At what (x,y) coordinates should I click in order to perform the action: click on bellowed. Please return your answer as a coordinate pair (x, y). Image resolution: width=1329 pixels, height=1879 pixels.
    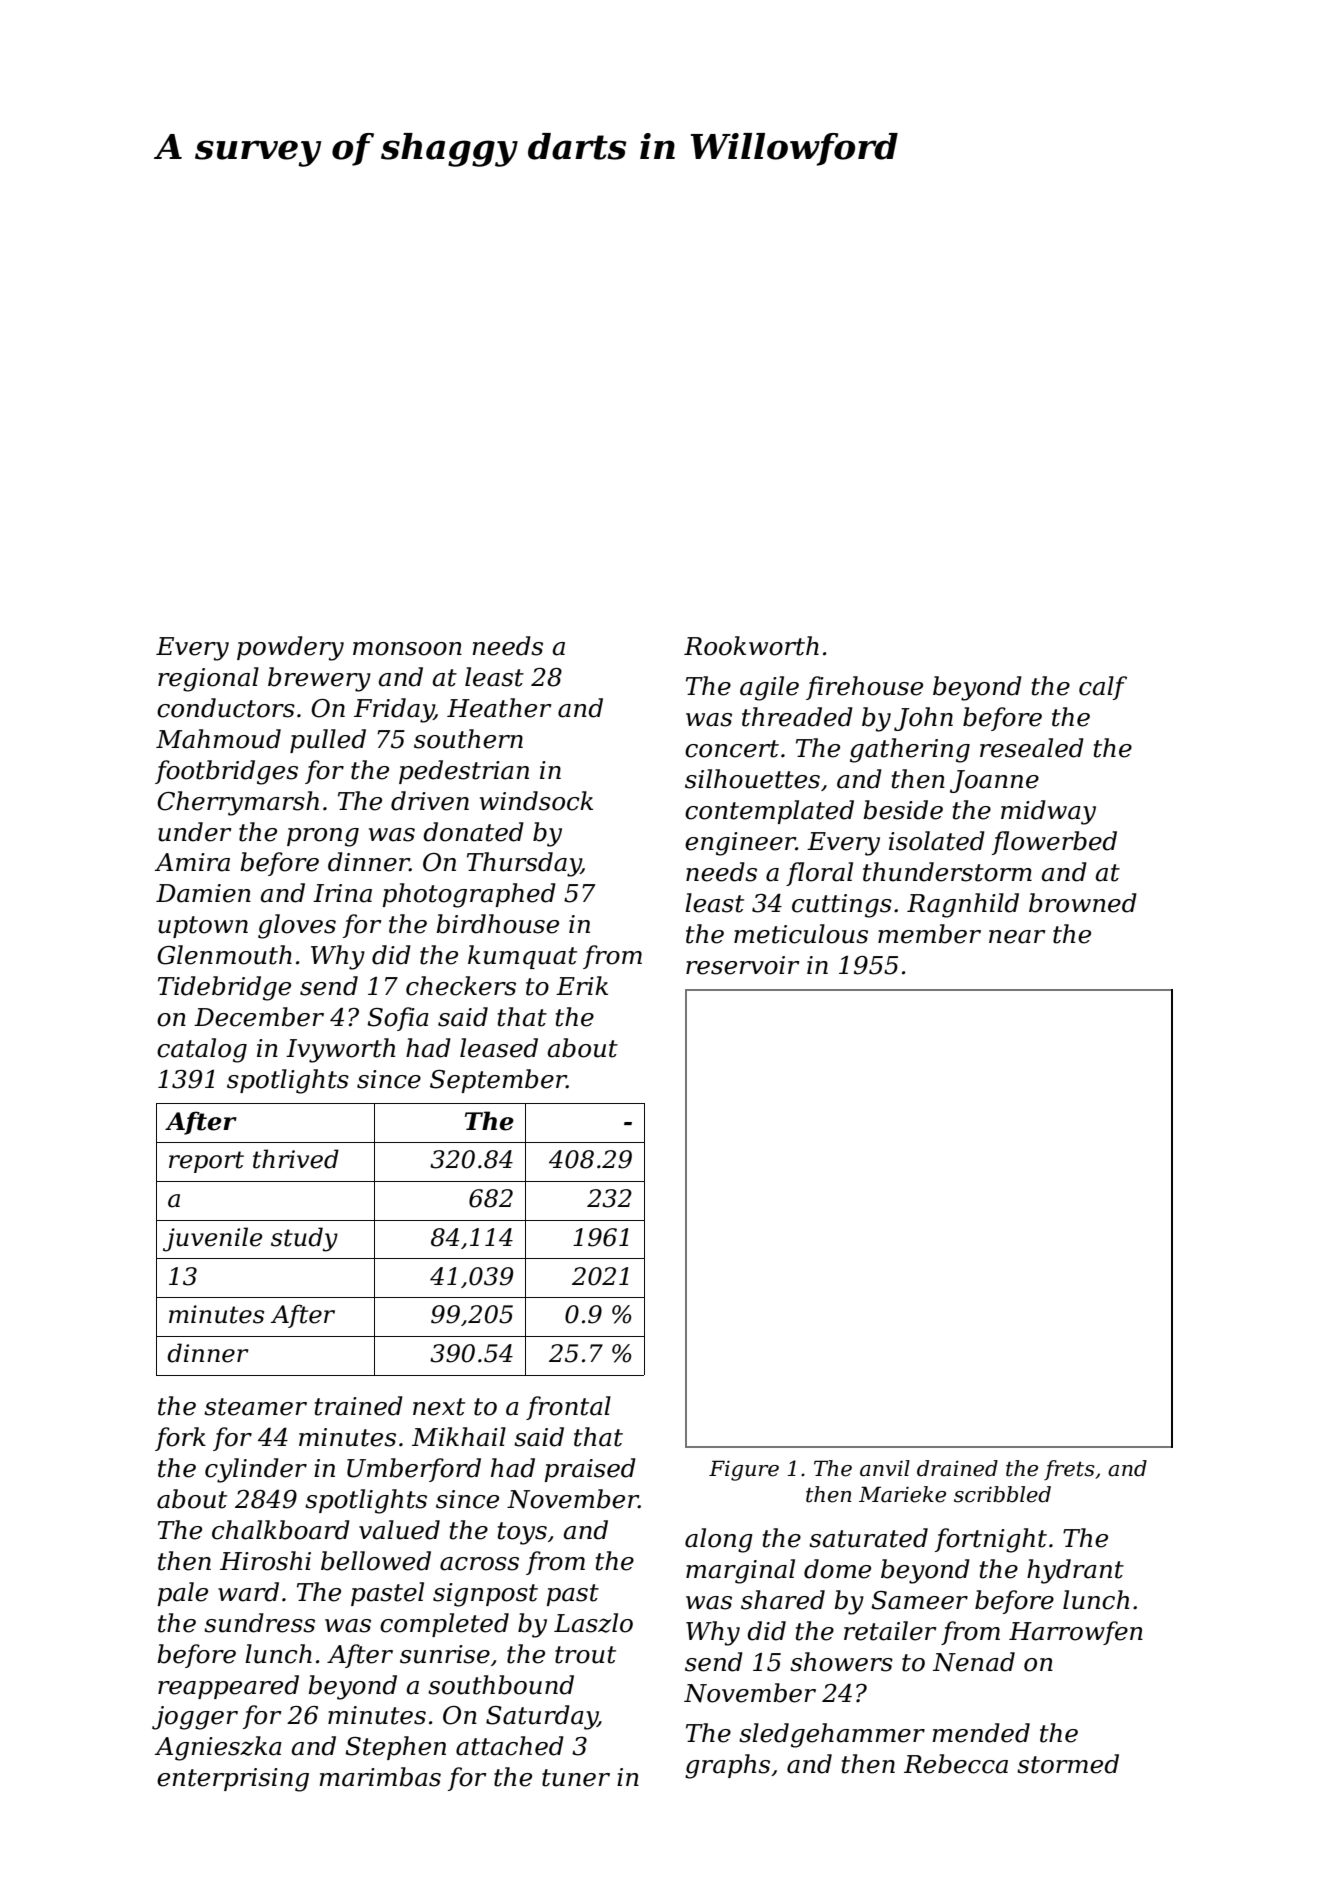
    Looking at the image, I should click on (376, 1561).
